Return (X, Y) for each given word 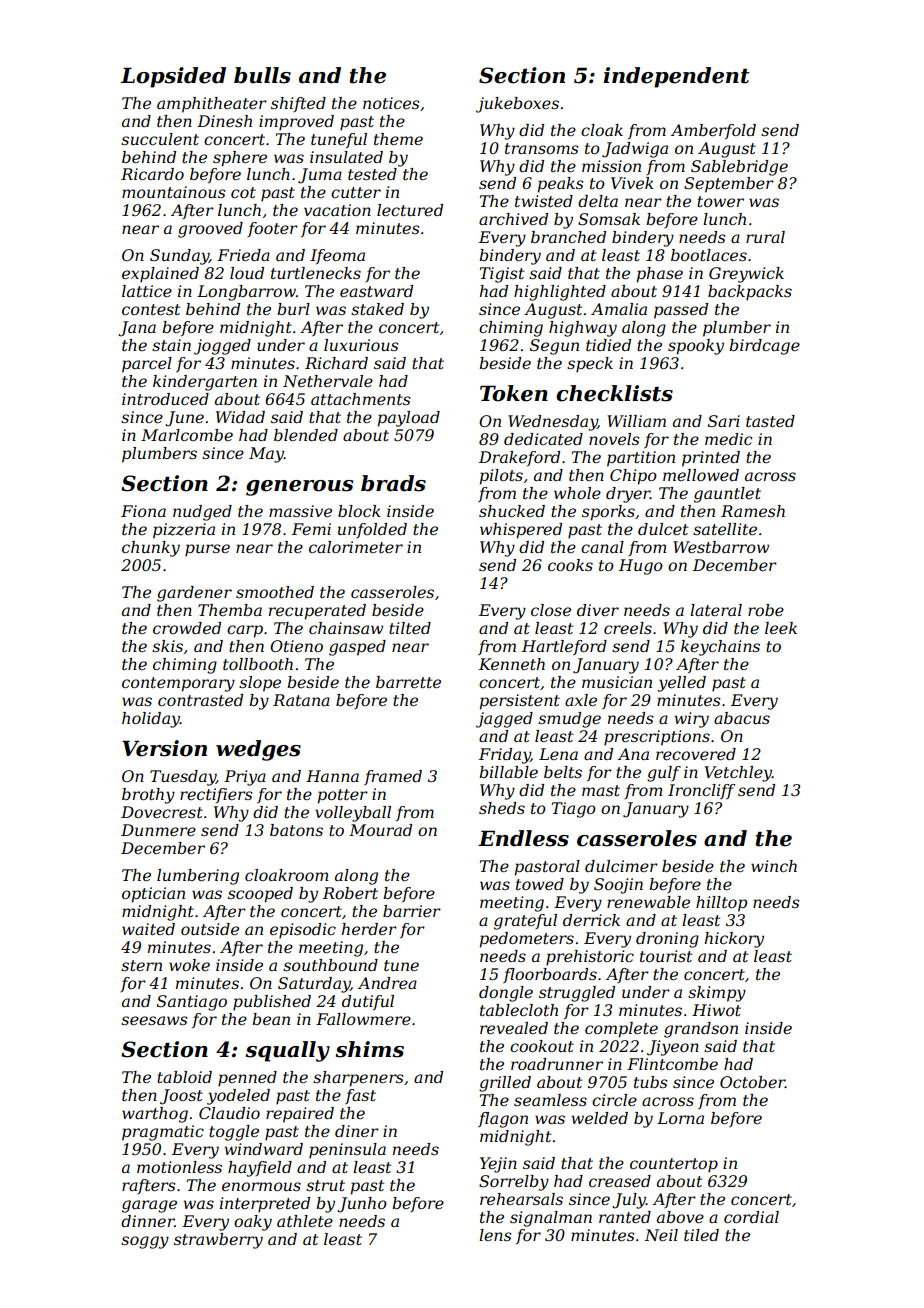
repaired (300, 1115)
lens (495, 1235)
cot (243, 192)
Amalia (619, 309)
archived (513, 219)
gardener (194, 594)
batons (296, 830)
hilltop (721, 904)
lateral (716, 610)
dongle (506, 994)
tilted (410, 628)
